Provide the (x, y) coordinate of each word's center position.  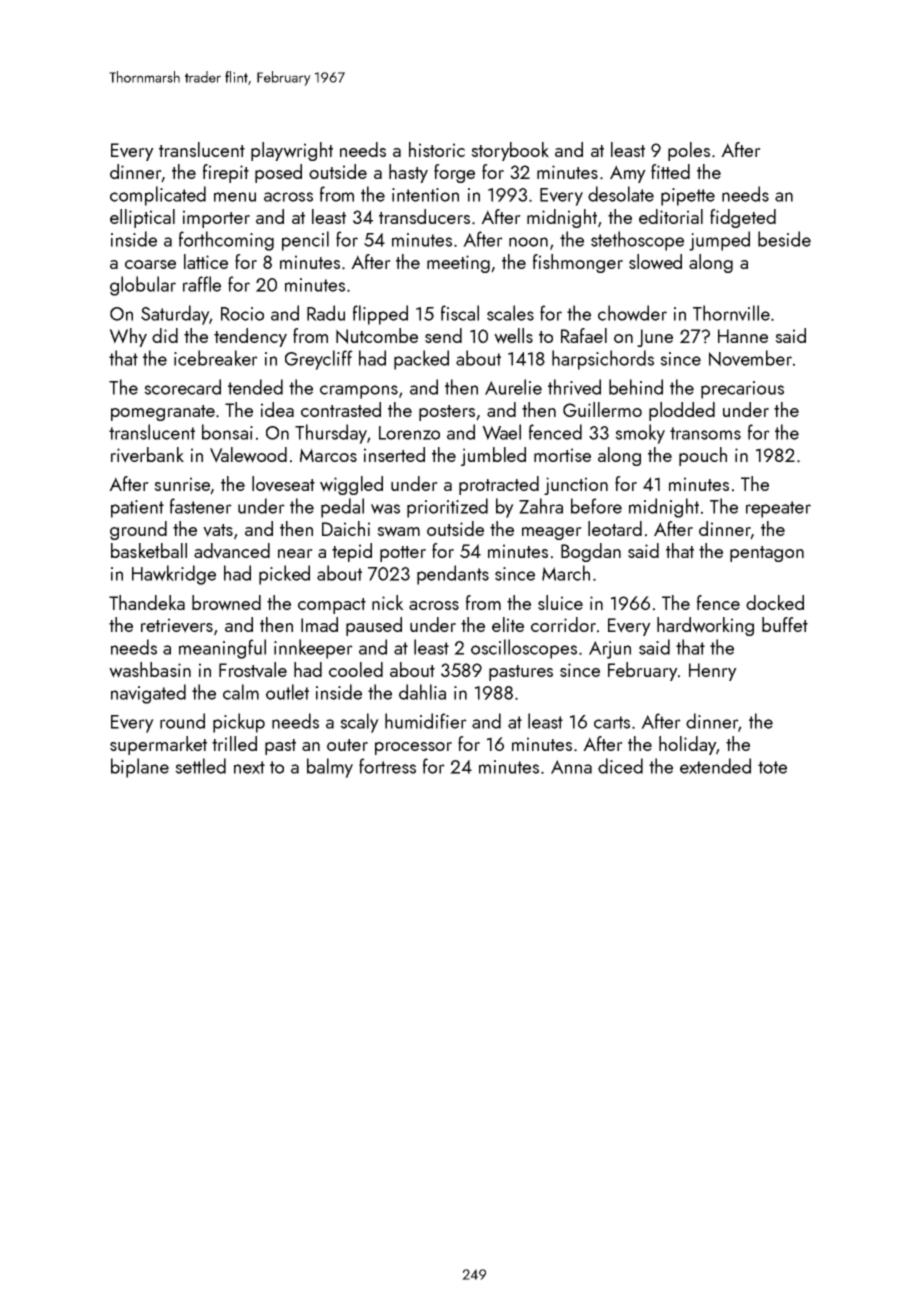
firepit (226, 173)
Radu (326, 313)
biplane (140, 768)
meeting (458, 264)
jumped (719, 241)
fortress (387, 766)
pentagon (767, 554)
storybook (510, 151)
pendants (453, 575)
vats (218, 530)
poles (689, 151)
